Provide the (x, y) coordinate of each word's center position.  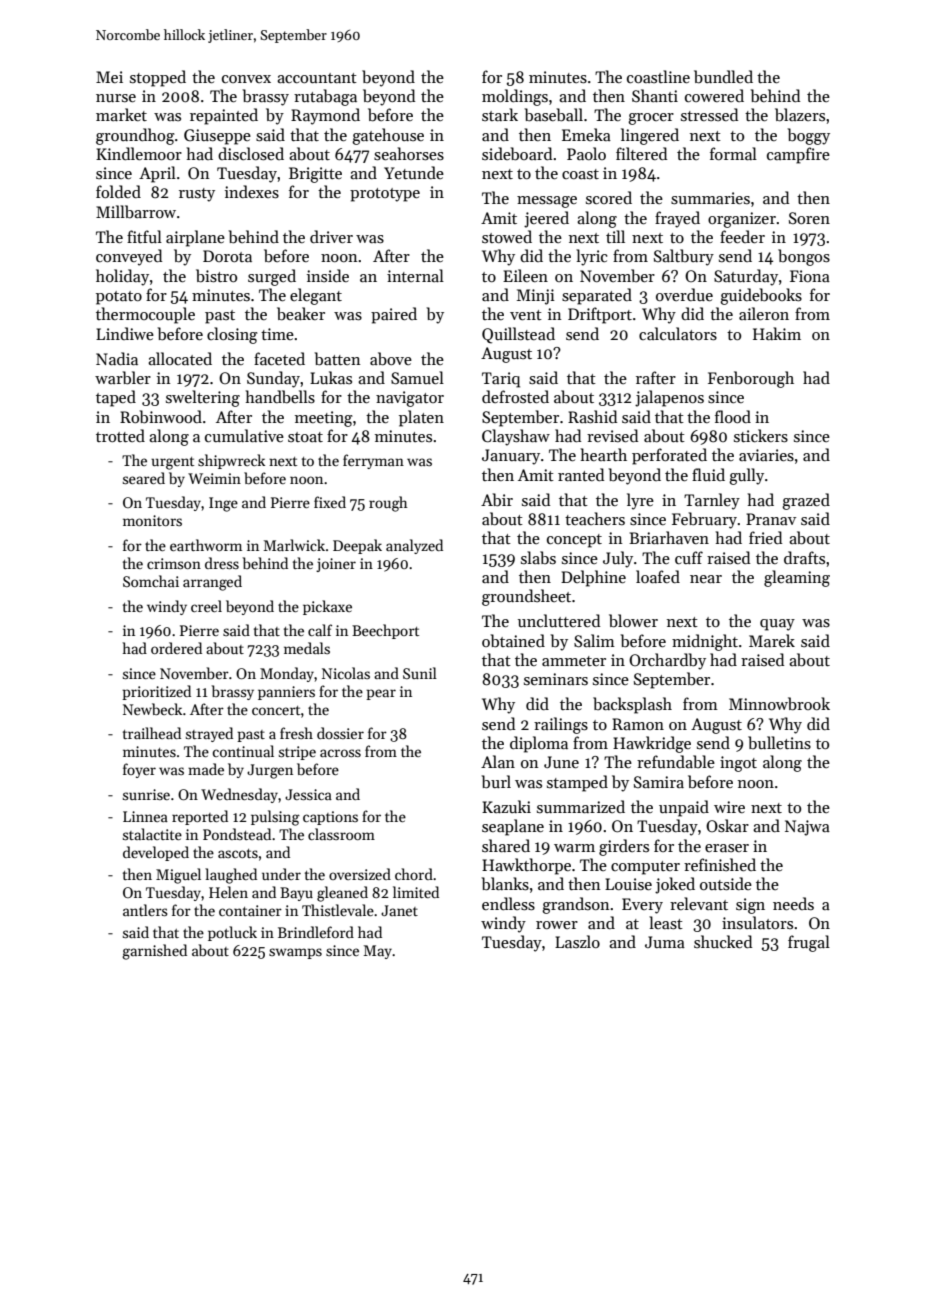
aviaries (766, 455)
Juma (665, 942)
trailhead (152, 733)
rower (557, 925)
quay (777, 625)
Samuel (417, 378)
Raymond (325, 116)
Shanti (655, 95)
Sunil (420, 673)
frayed (677, 219)
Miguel (178, 876)
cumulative (244, 435)
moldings (515, 97)
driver (331, 236)
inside (328, 275)
